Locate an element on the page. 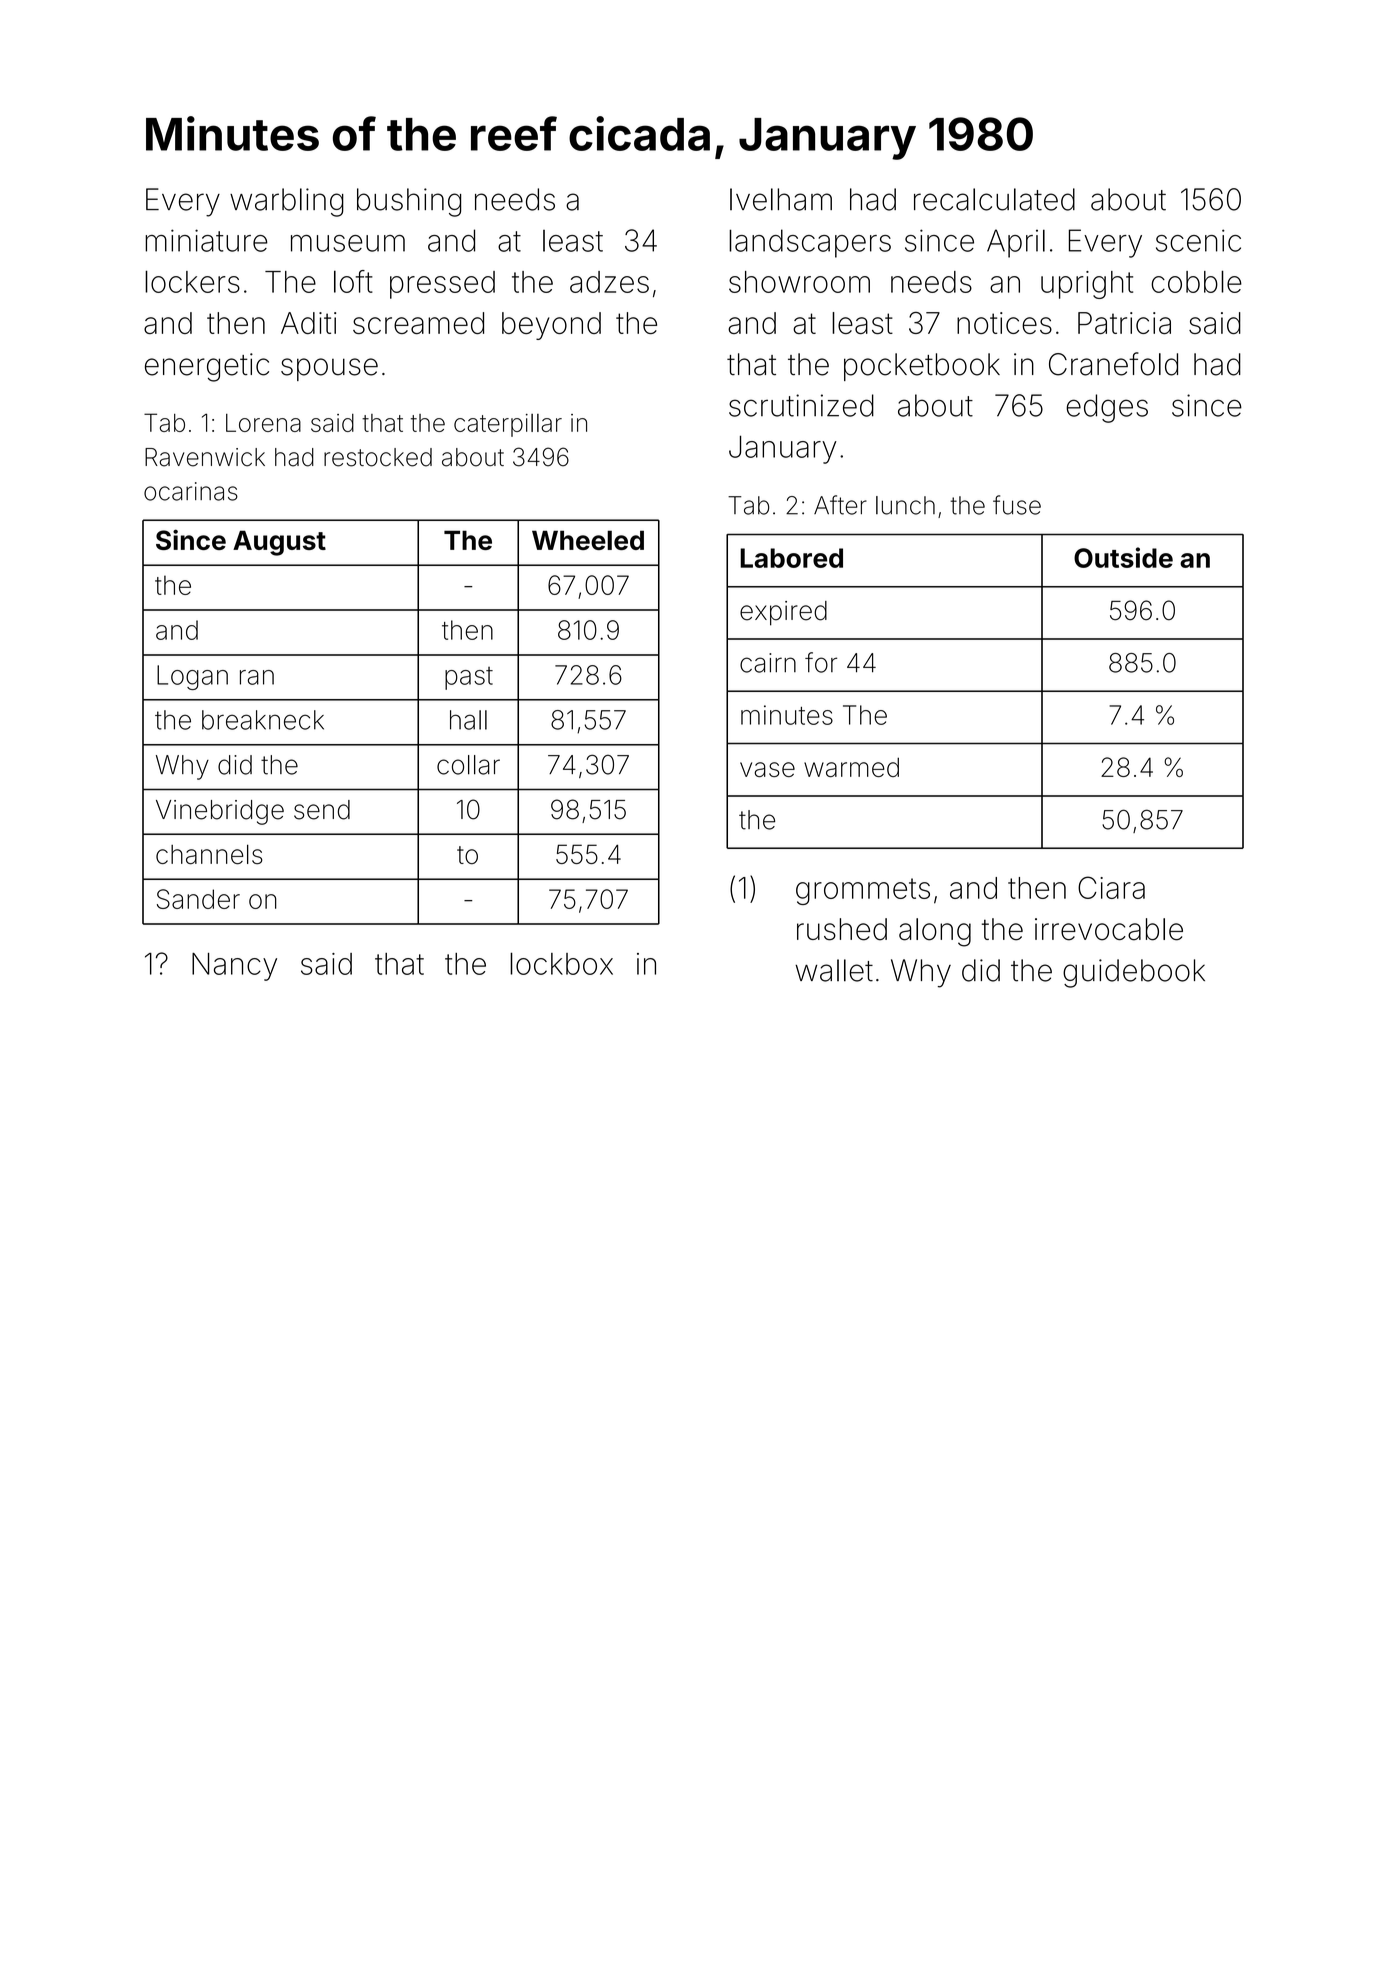 Image resolution: width=1386 pixels, height=1969 pixels. Nancy is located at coordinates (234, 967).
